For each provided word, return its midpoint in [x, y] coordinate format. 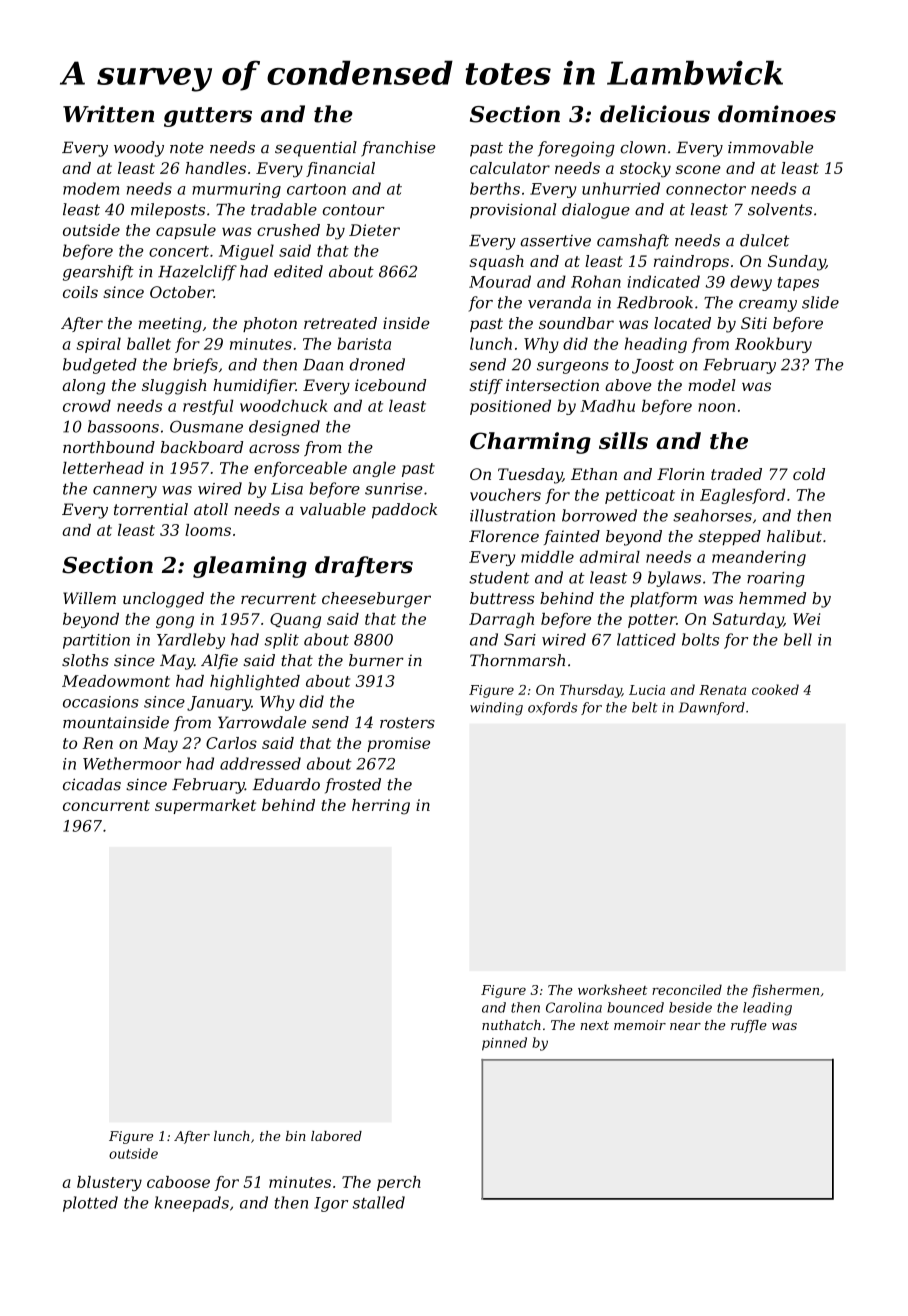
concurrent [106, 805]
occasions [101, 702]
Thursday [591, 691]
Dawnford [712, 708]
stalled [378, 1202]
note [187, 148]
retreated [340, 323]
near [685, 1026]
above [628, 385]
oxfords [552, 708]
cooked [775, 689]
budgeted [100, 366]
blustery [109, 1183]
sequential [316, 149]
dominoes [777, 114]
